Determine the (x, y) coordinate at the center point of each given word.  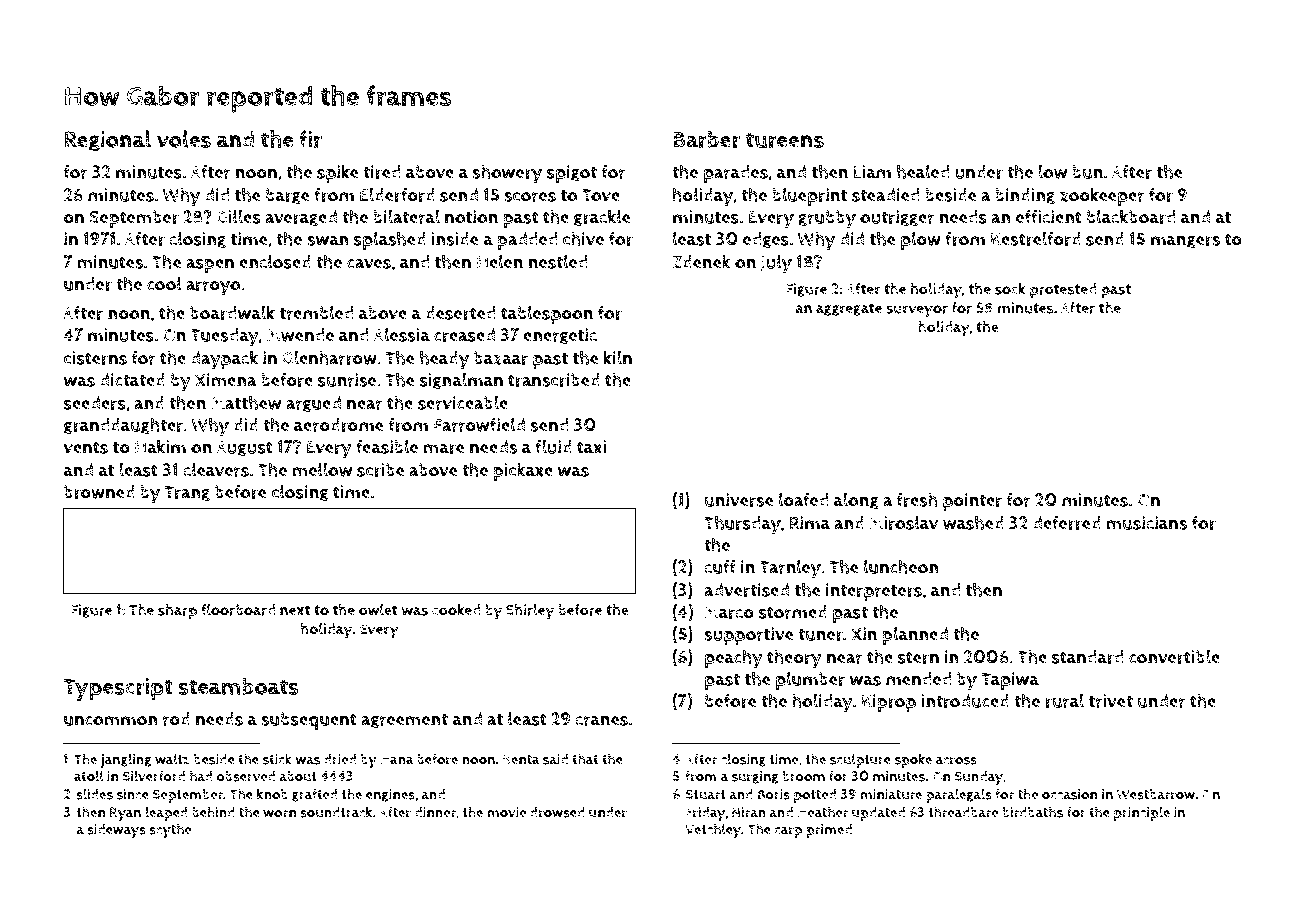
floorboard (238, 609)
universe (739, 500)
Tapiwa (1010, 681)
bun (1087, 172)
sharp (177, 611)
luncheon (901, 566)
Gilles (239, 216)
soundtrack (336, 812)
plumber (810, 681)
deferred (1067, 523)
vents (85, 447)
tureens (785, 140)
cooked (456, 609)
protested (1063, 291)
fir (310, 139)
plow (921, 241)
